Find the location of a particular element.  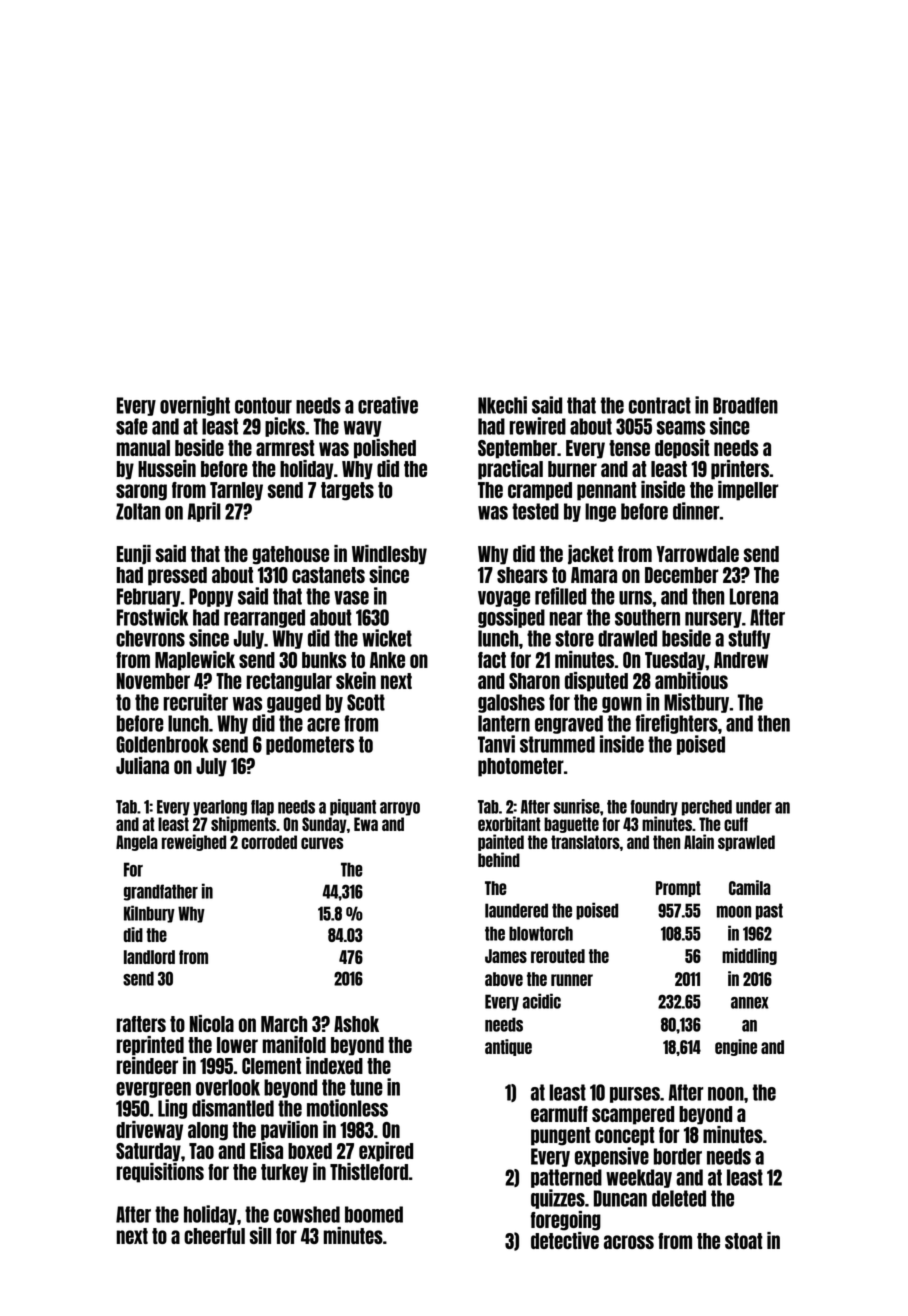

impeller is located at coordinates (748, 491).
